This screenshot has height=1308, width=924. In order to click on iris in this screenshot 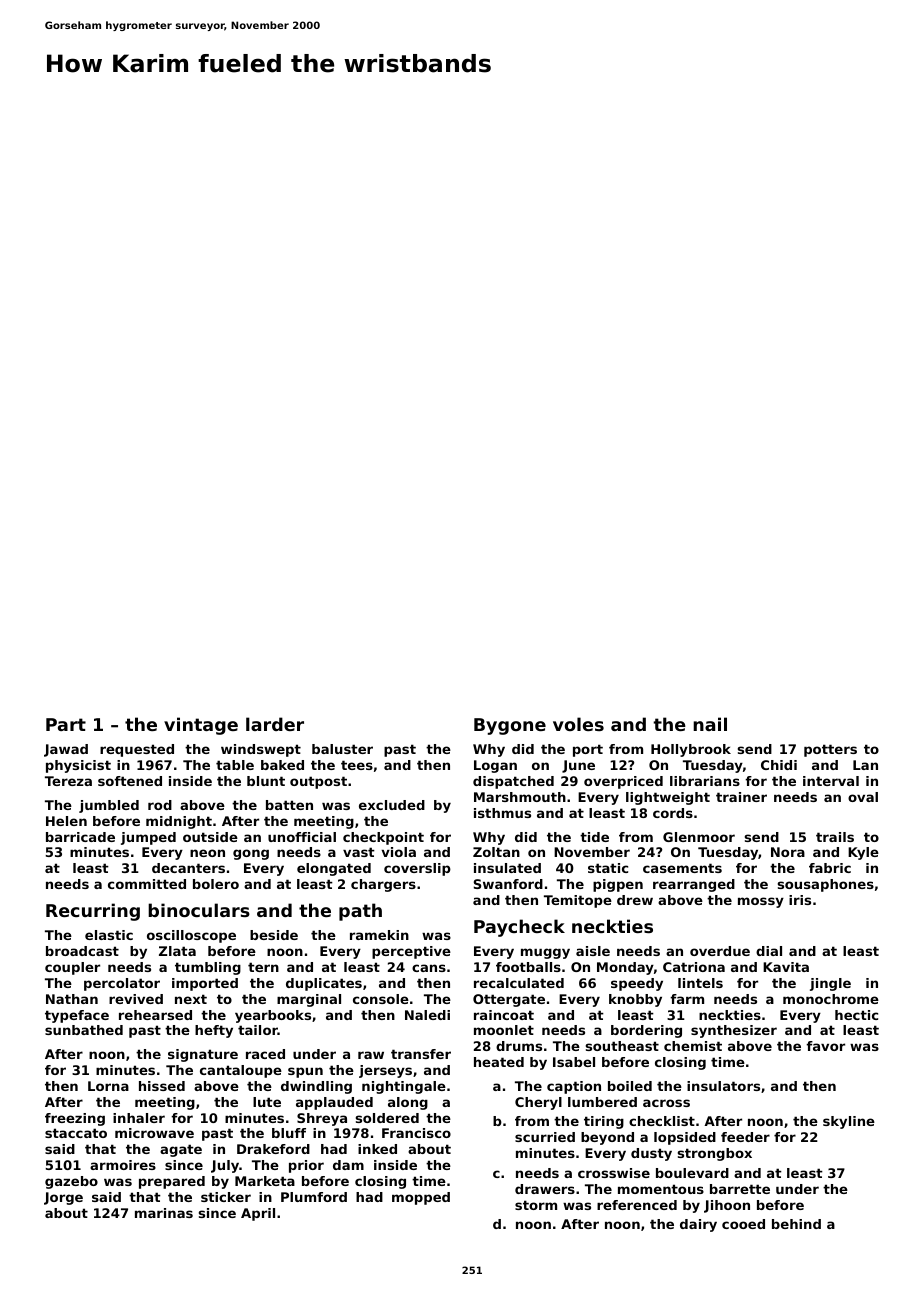, I will do `click(800, 900)`.
